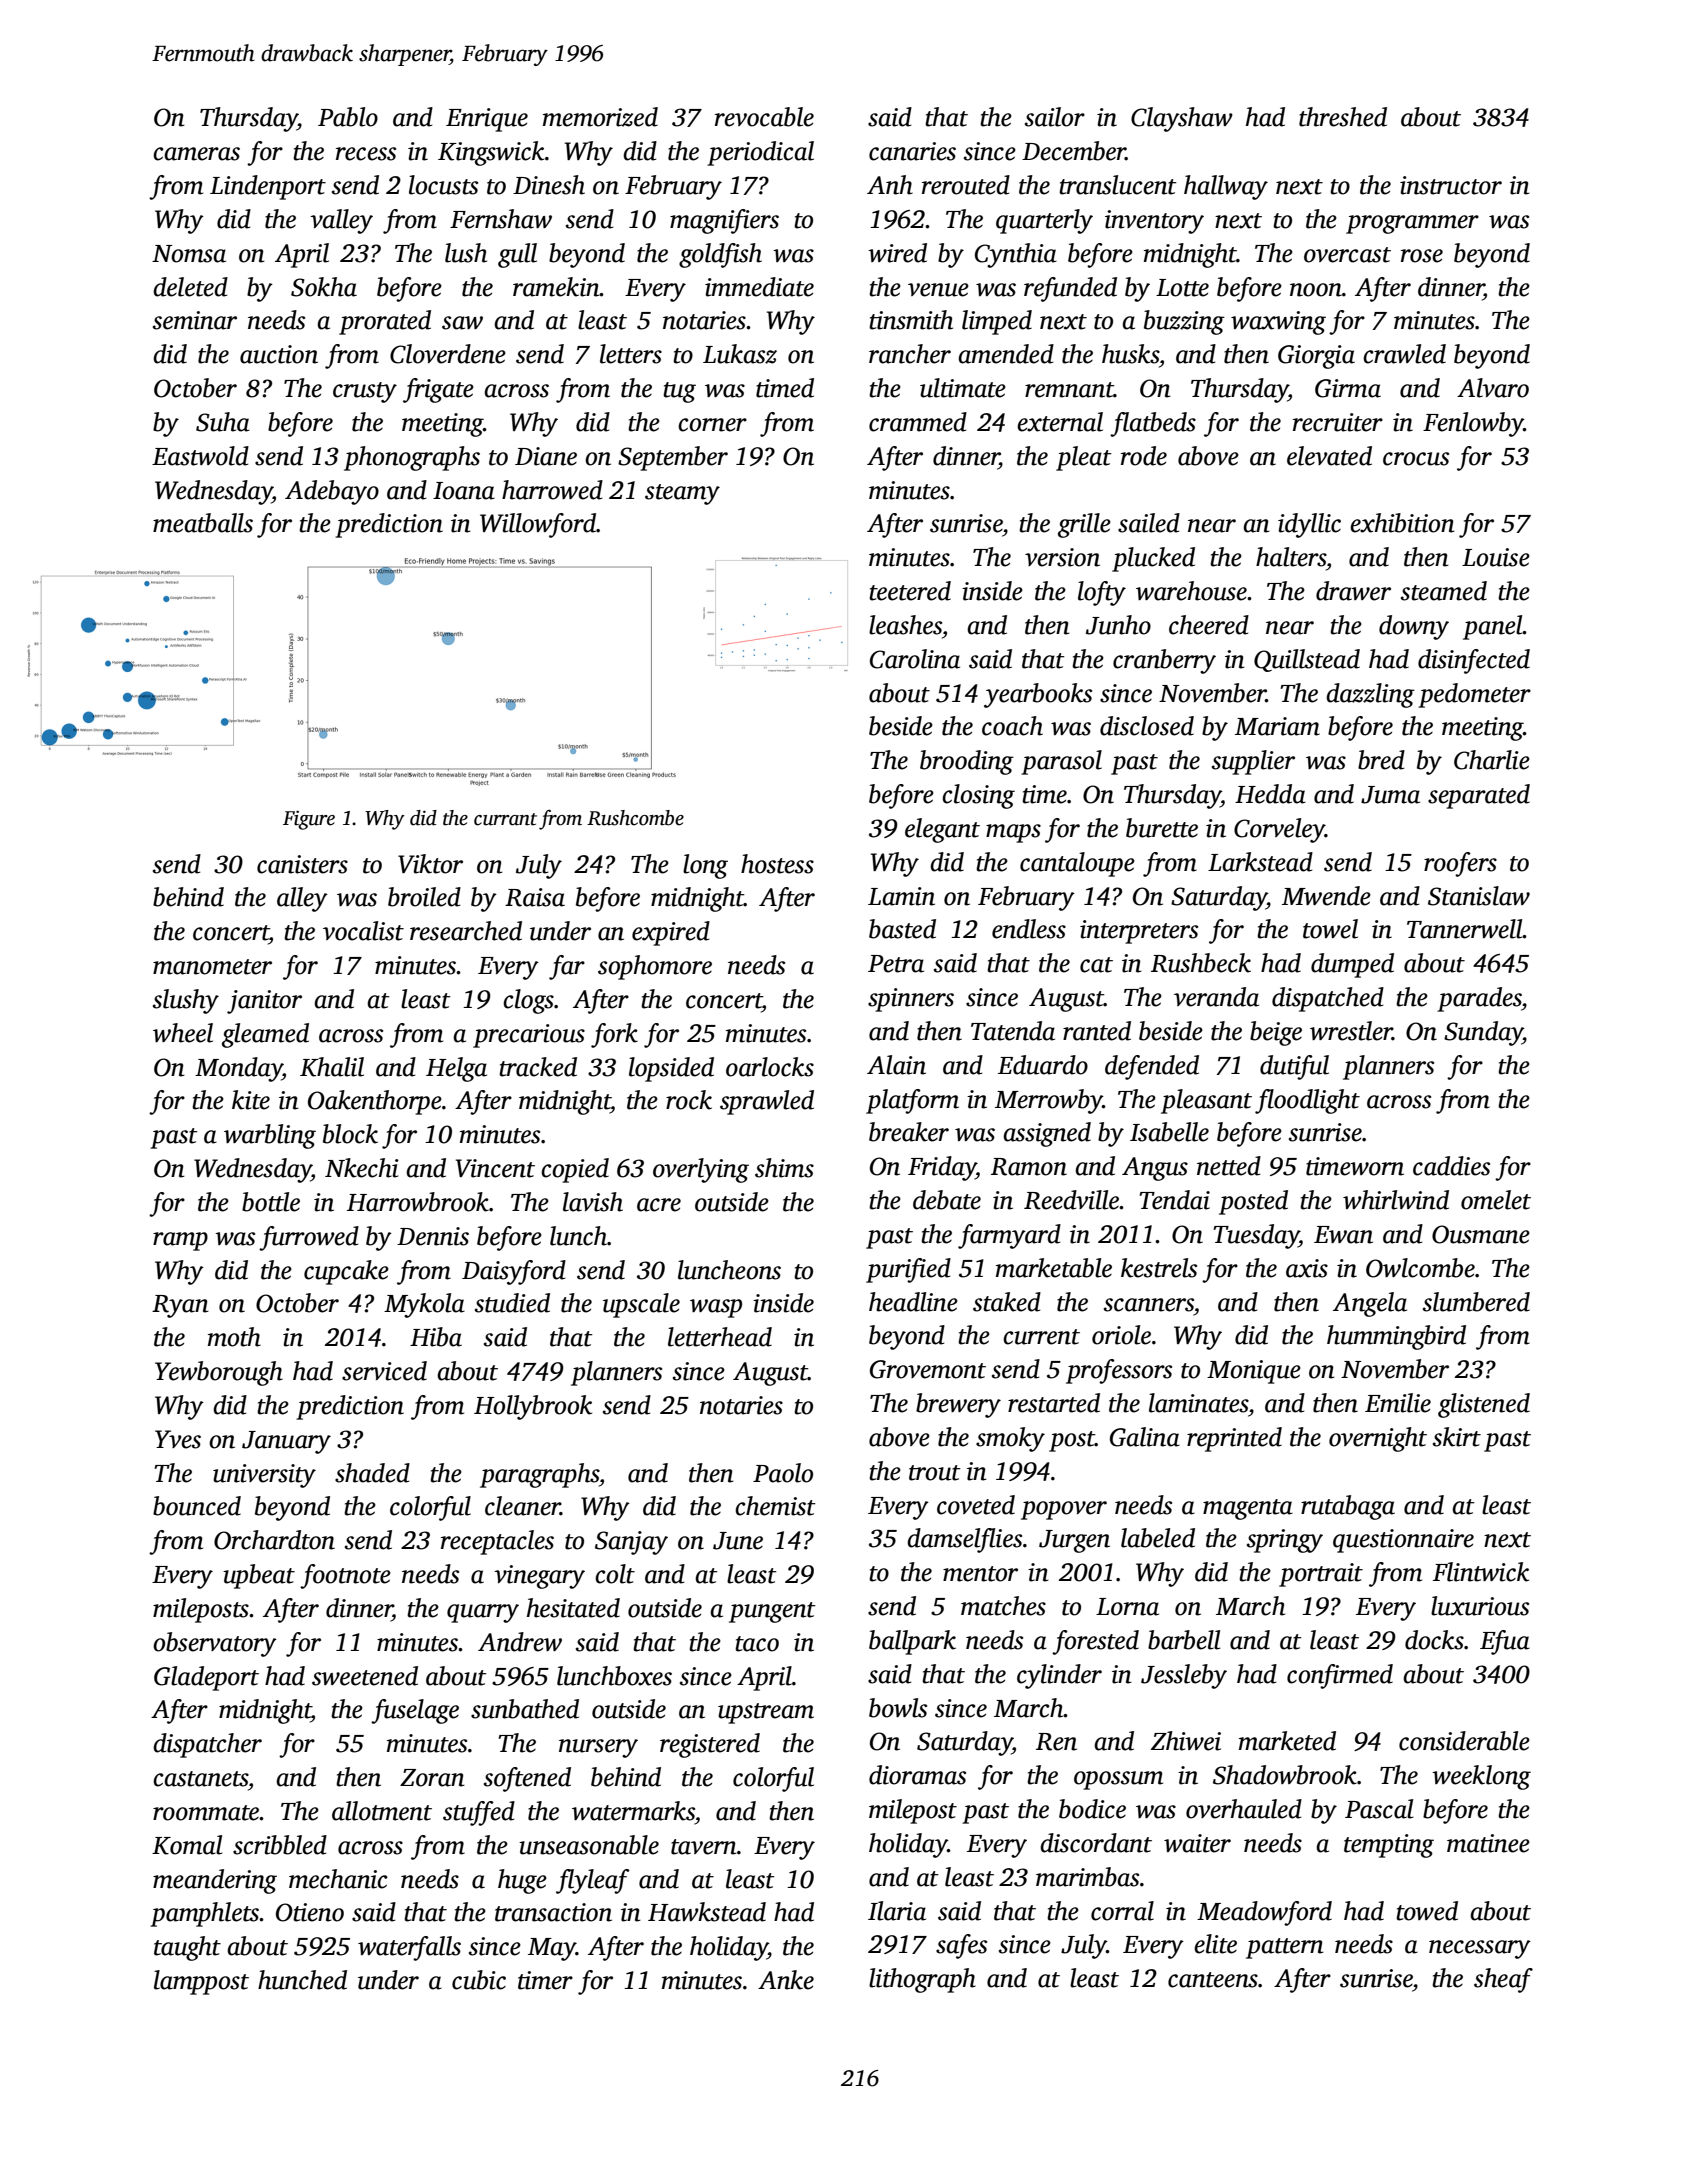  What do you see at coordinates (740, 354) in the page?
I see `Lukasz` at bounding box center [740, 354].
